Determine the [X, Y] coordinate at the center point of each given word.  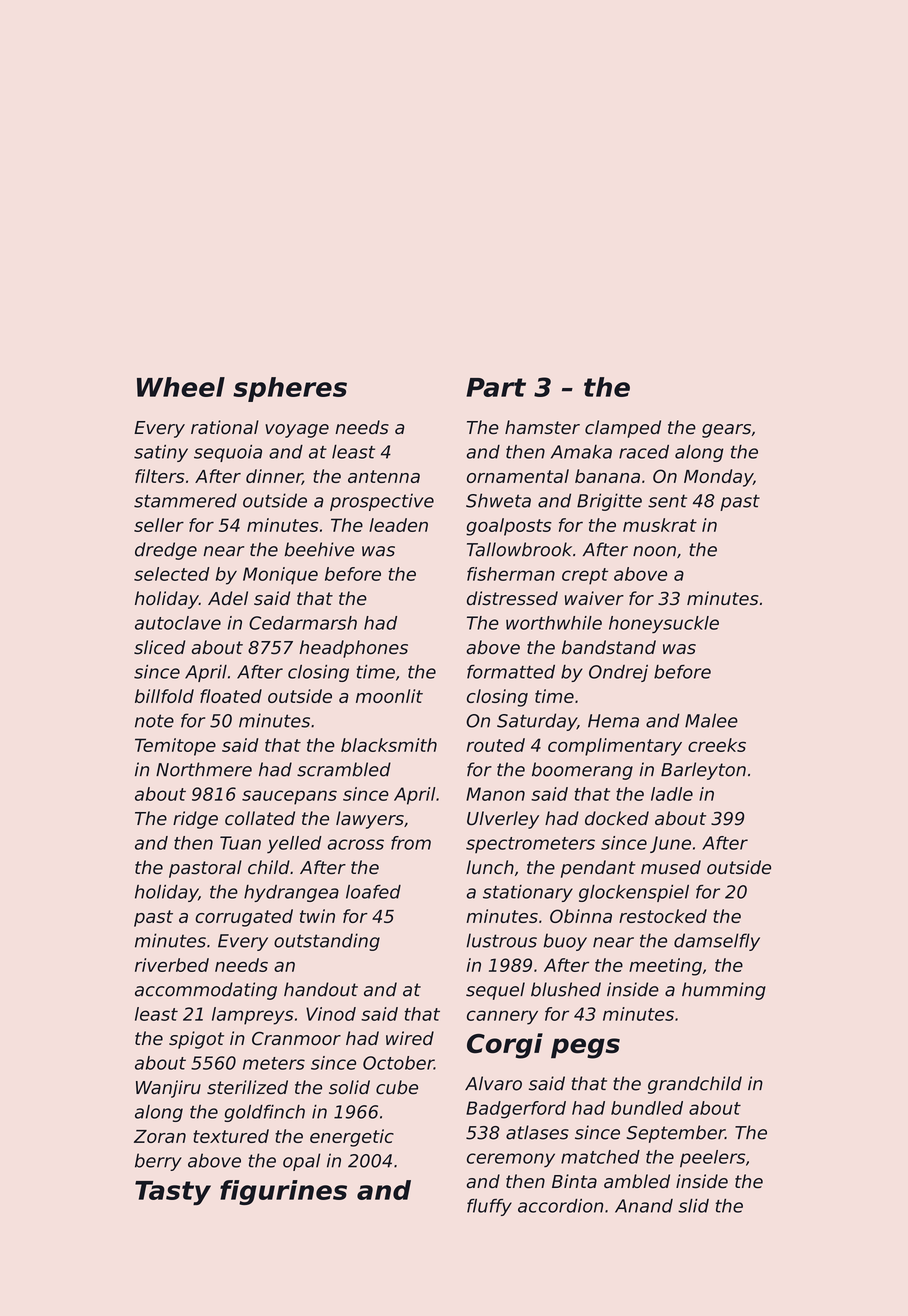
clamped [623, 429]
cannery [502, 1017]
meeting [665, 967]
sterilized [247, 1087]
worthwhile [554, 623]
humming [724, 991]
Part [496, 387]
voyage [297, 431]
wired [410, 1038]
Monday [718, 478]
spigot [196, 1040]
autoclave [178, 623]
